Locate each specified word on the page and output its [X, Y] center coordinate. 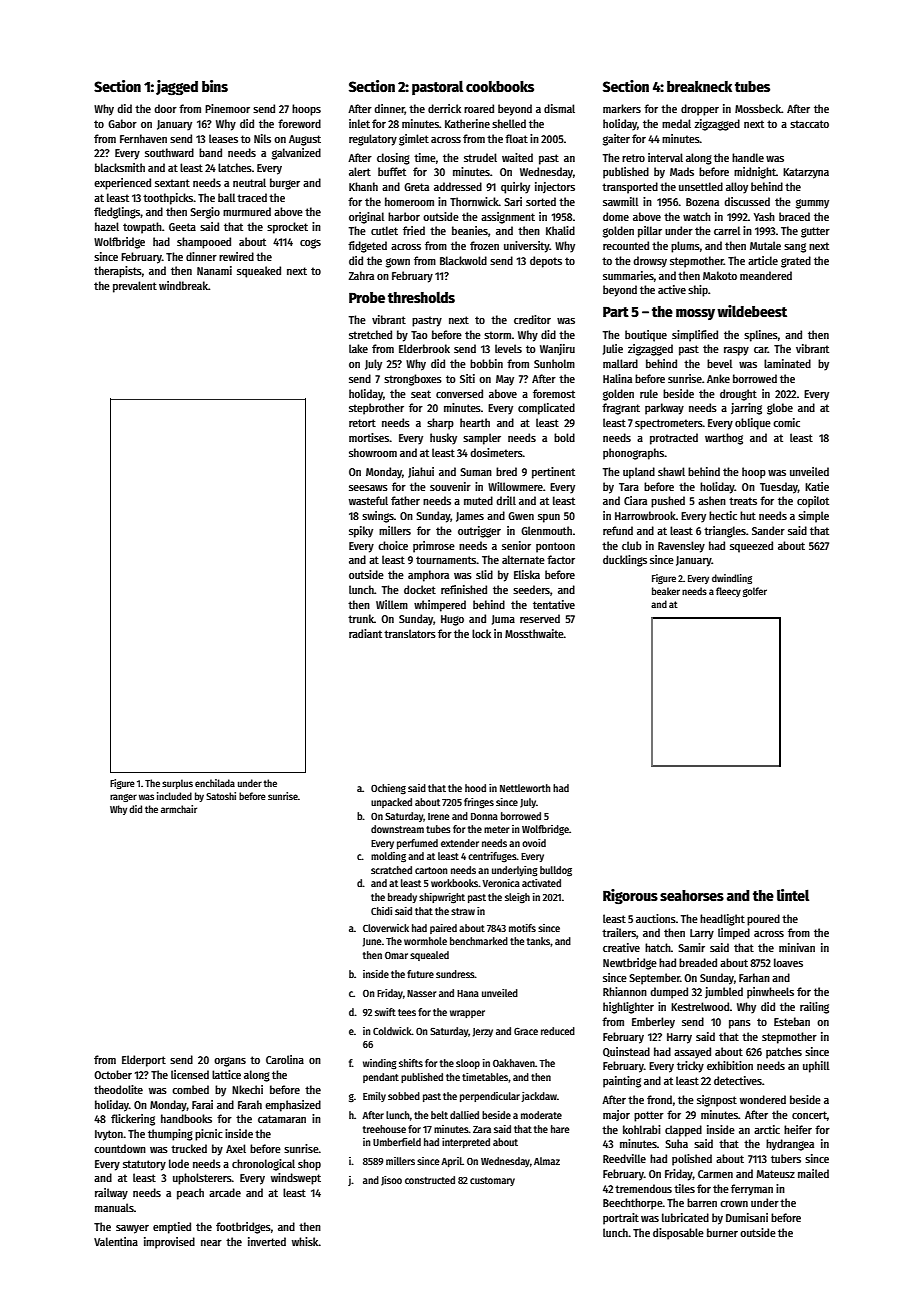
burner [722, 1232]
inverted [267, 1241]
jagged [177, 88]
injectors [555, 187]
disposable [678, 1234]
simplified [695, 336]
